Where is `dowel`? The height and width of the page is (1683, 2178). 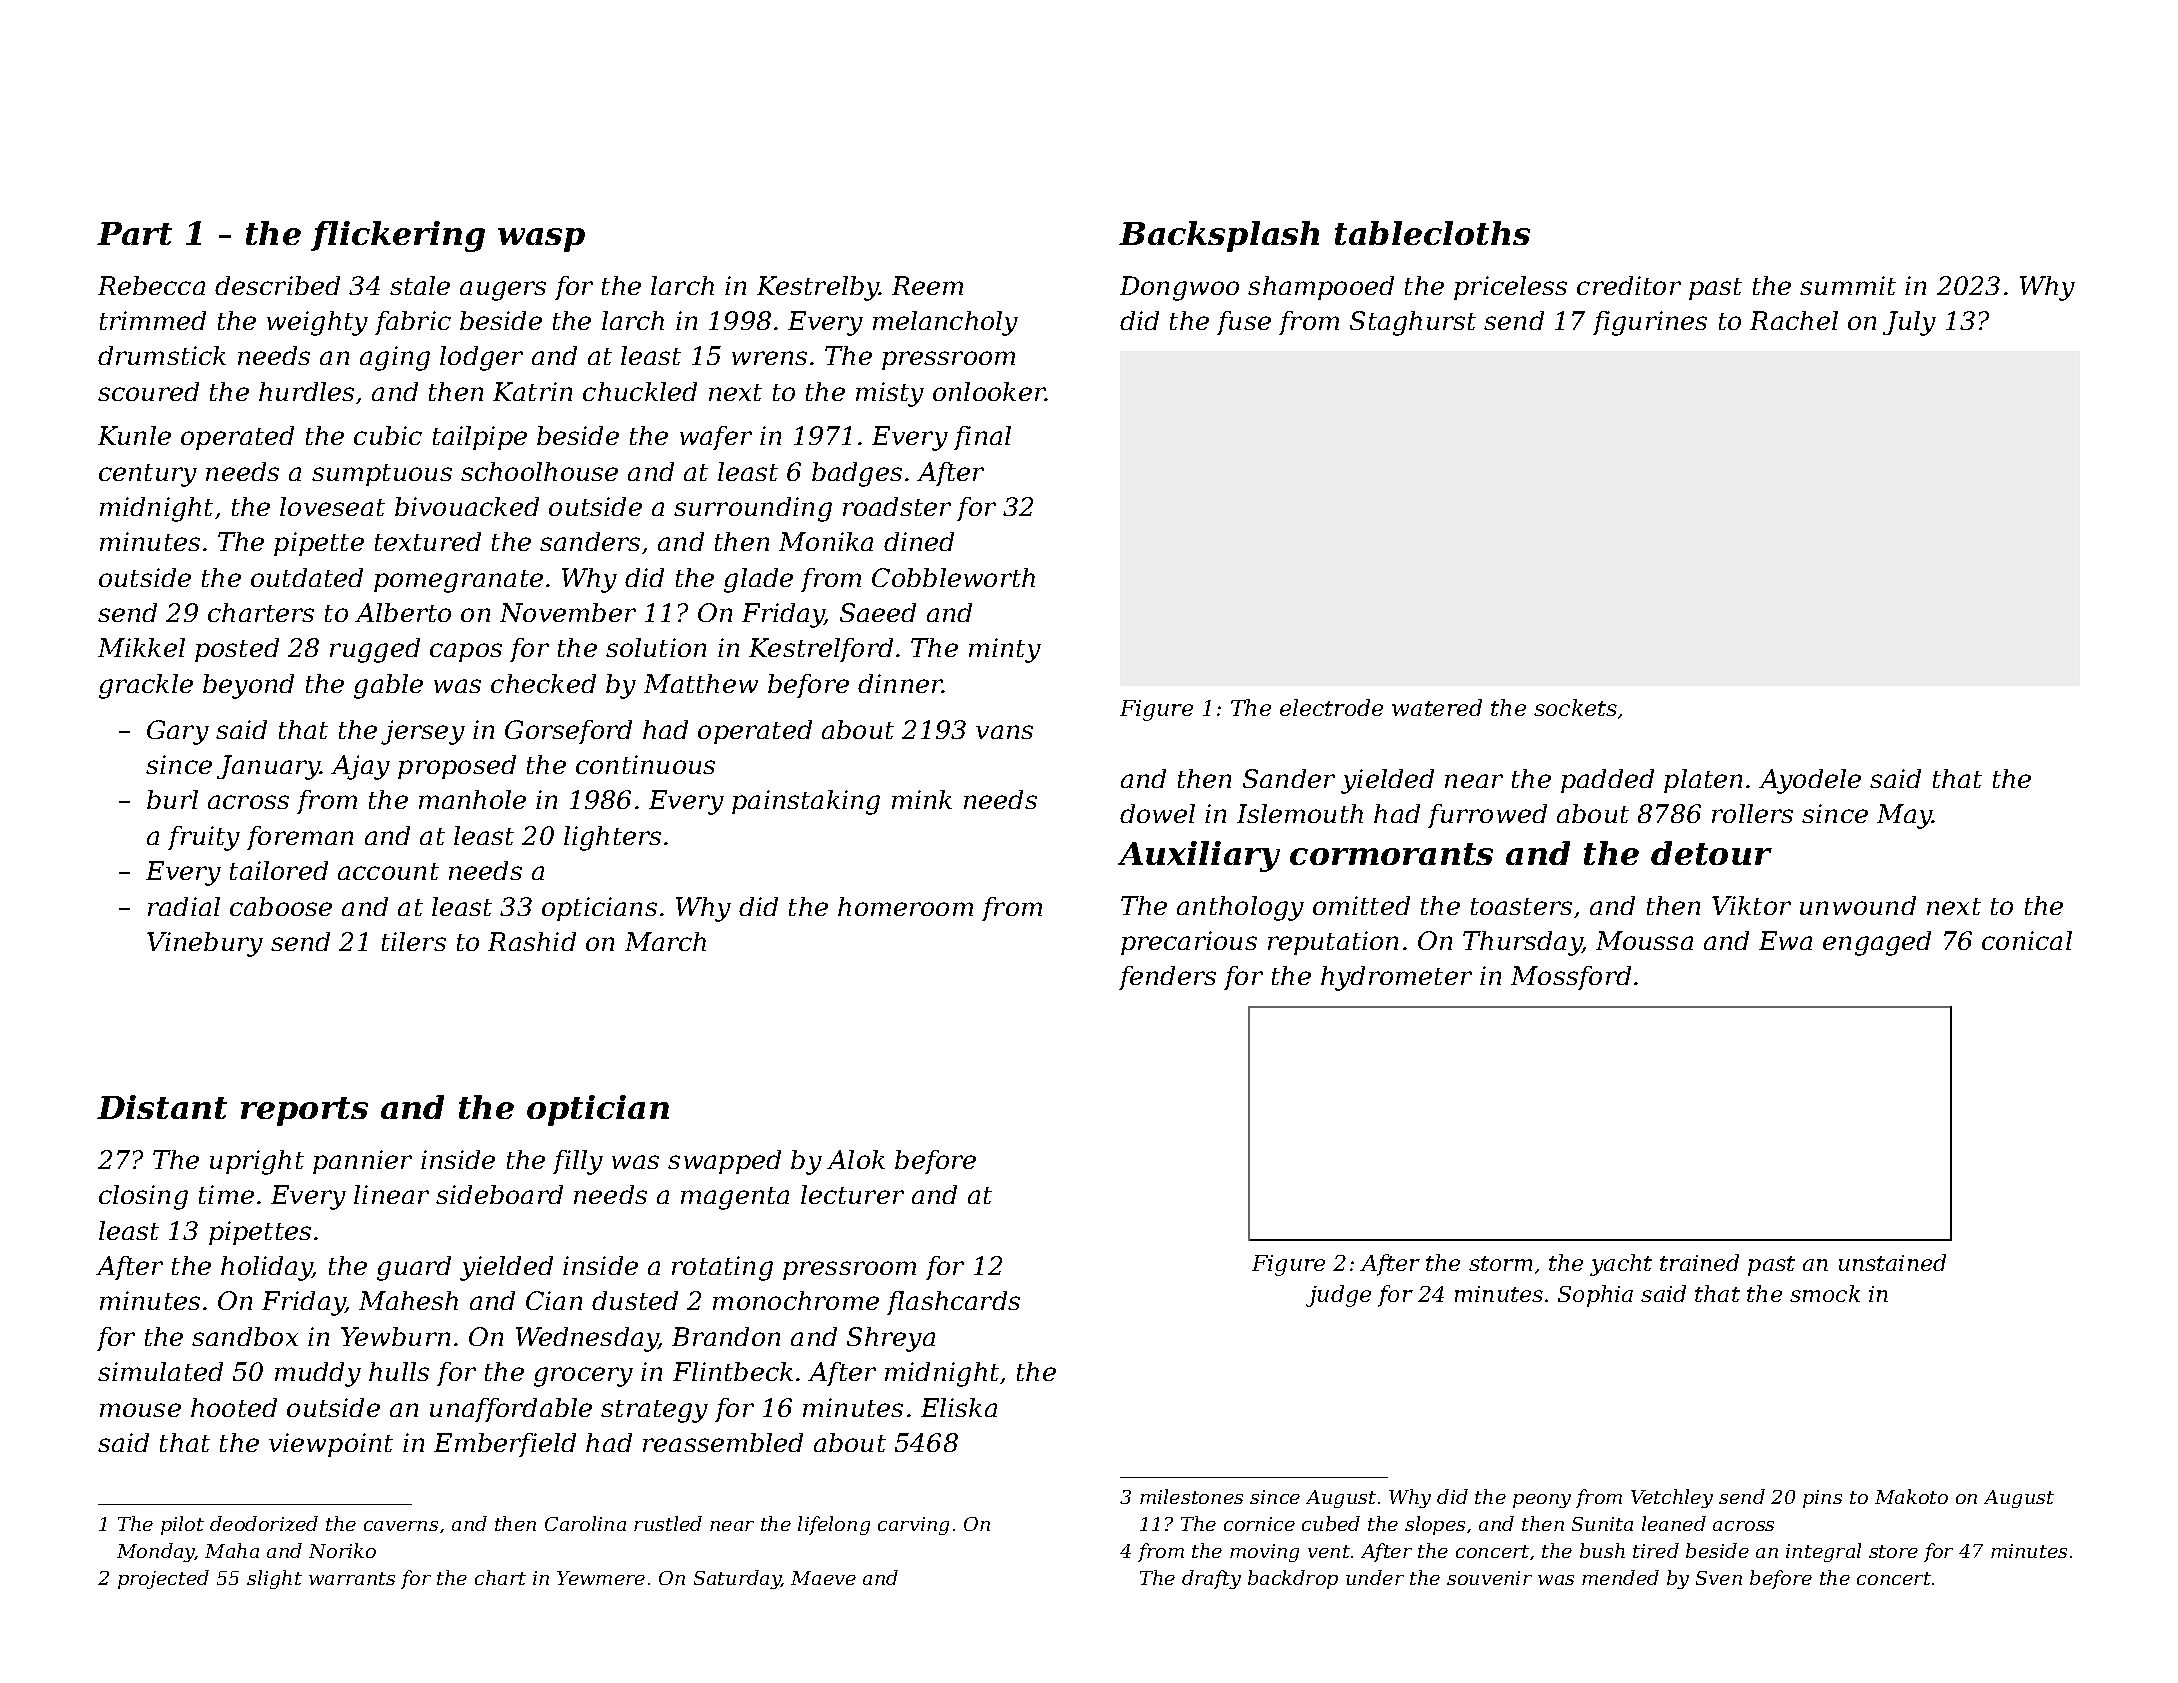 dowel is located at coordinates (1157, 813).
